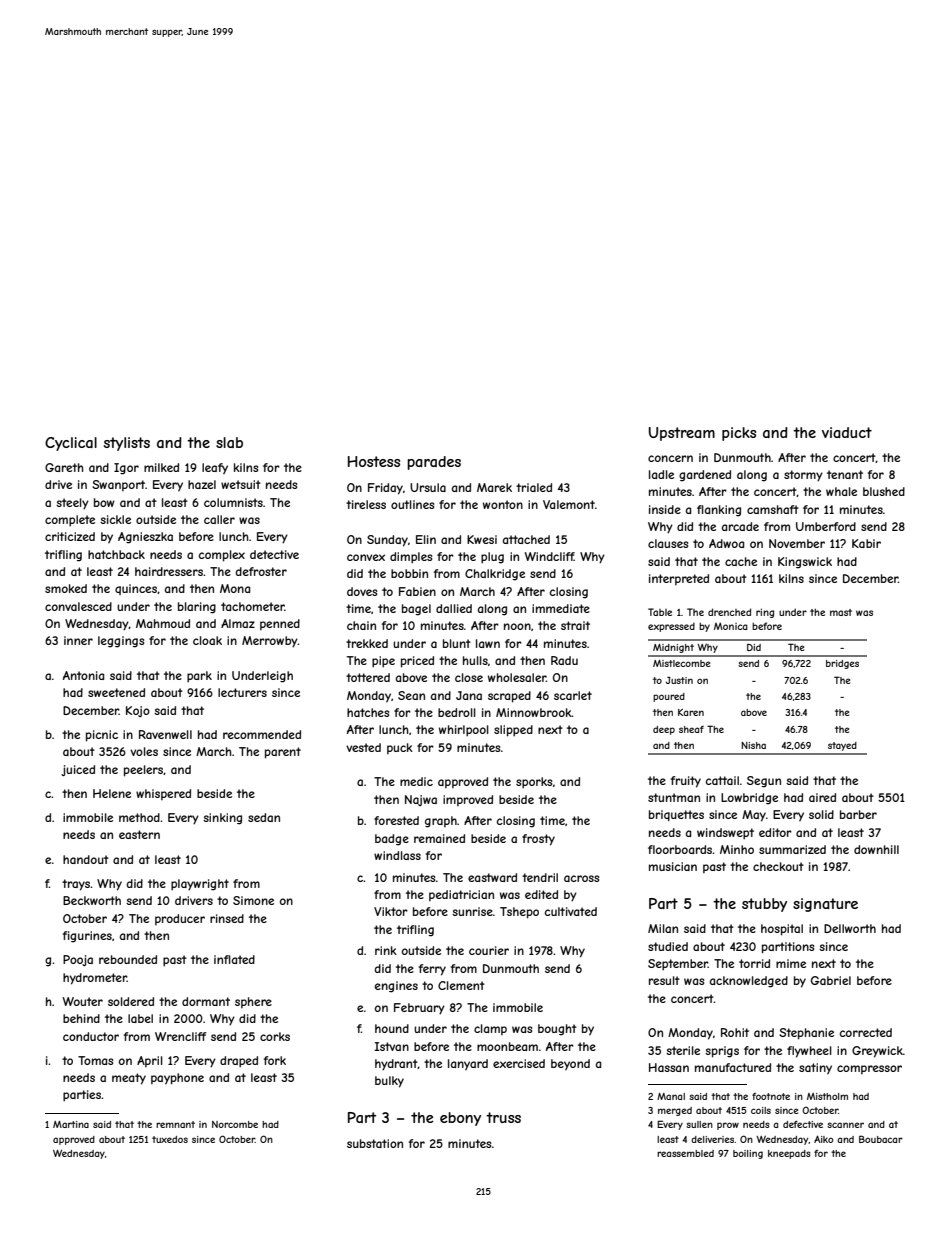  Describe the element at coordinates (842, 664) in the image. I see `bridges` at that location.
